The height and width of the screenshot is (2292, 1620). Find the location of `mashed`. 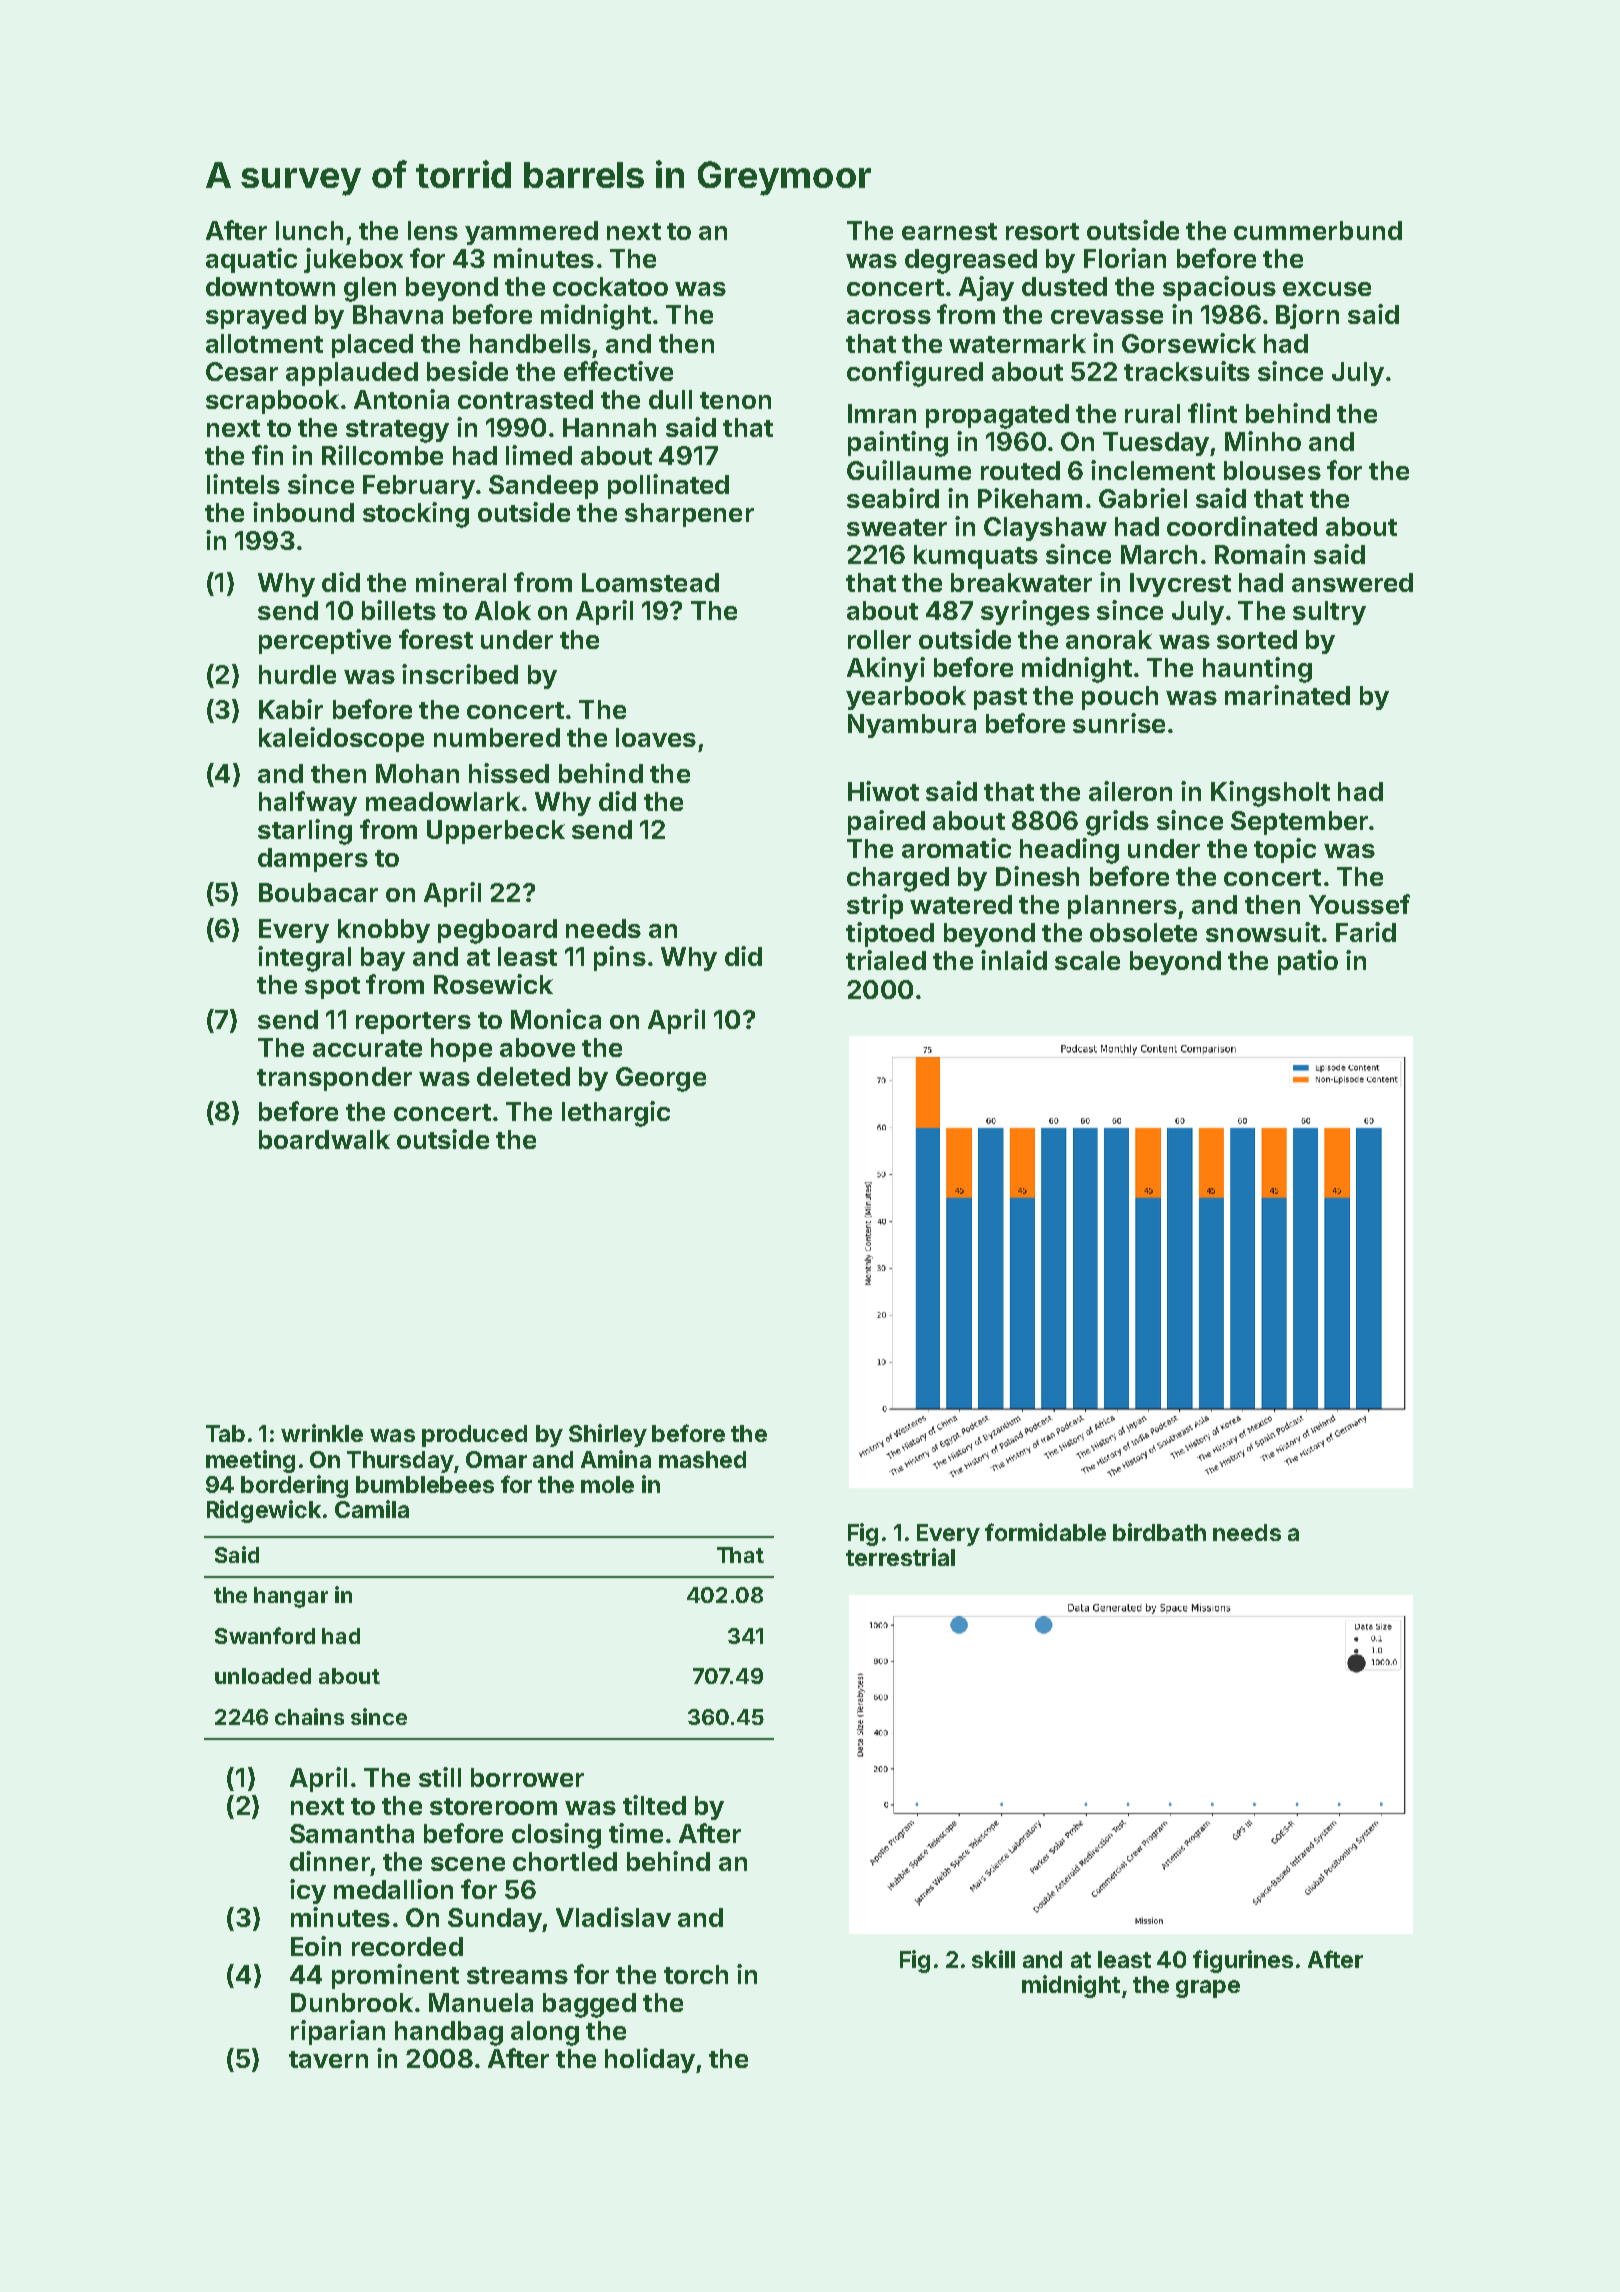

mashed is located at coordinates (702, 1459).
